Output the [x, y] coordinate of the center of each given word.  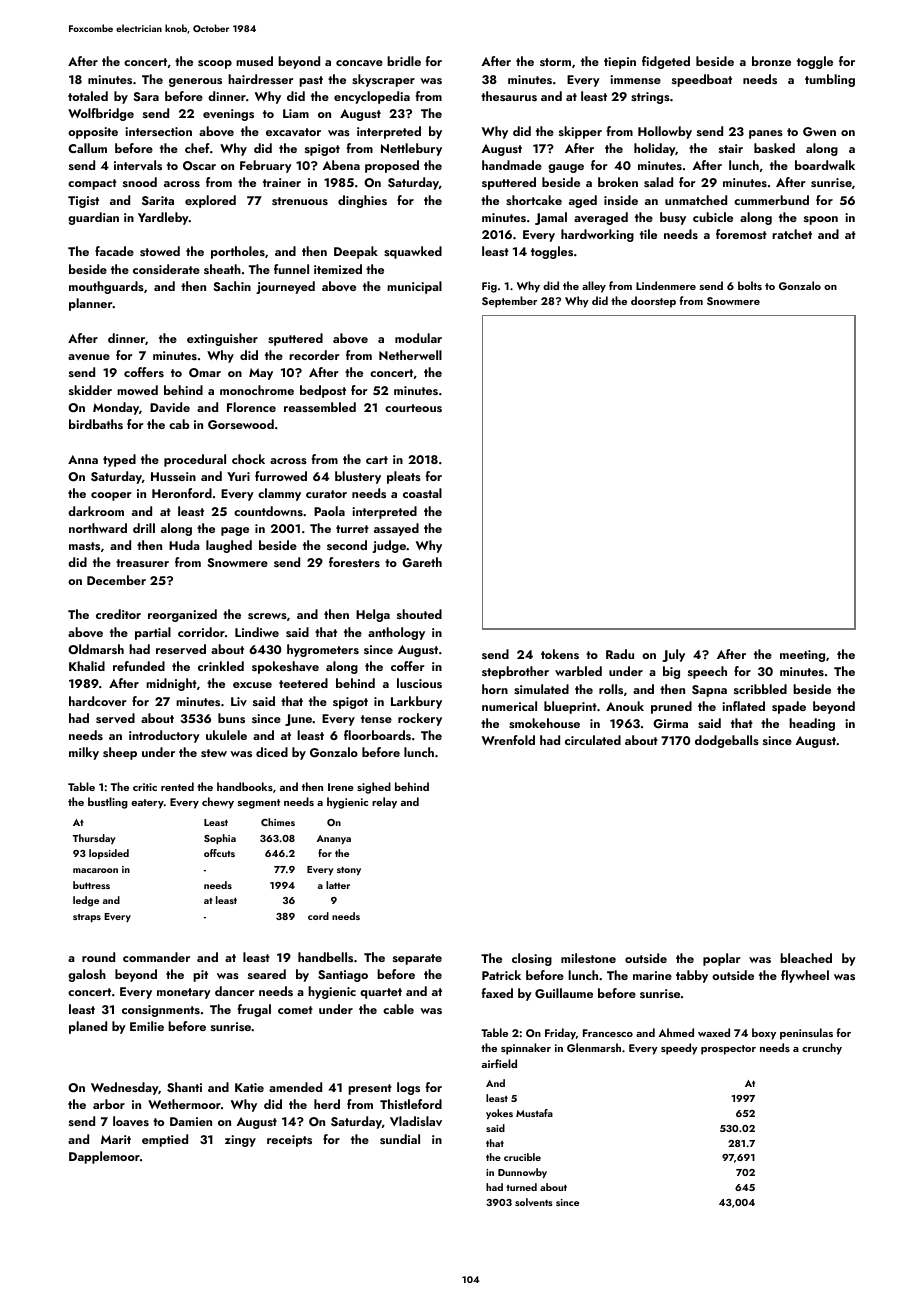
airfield [499, 1063]
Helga [373, 615]
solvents [534, 1202]
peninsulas [806, 1034]
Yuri [238, 476]
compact [92, 184]
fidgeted [666, 62]
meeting [802, 656]
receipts [289, 1141]
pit [200, 976]
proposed [392, 166]
